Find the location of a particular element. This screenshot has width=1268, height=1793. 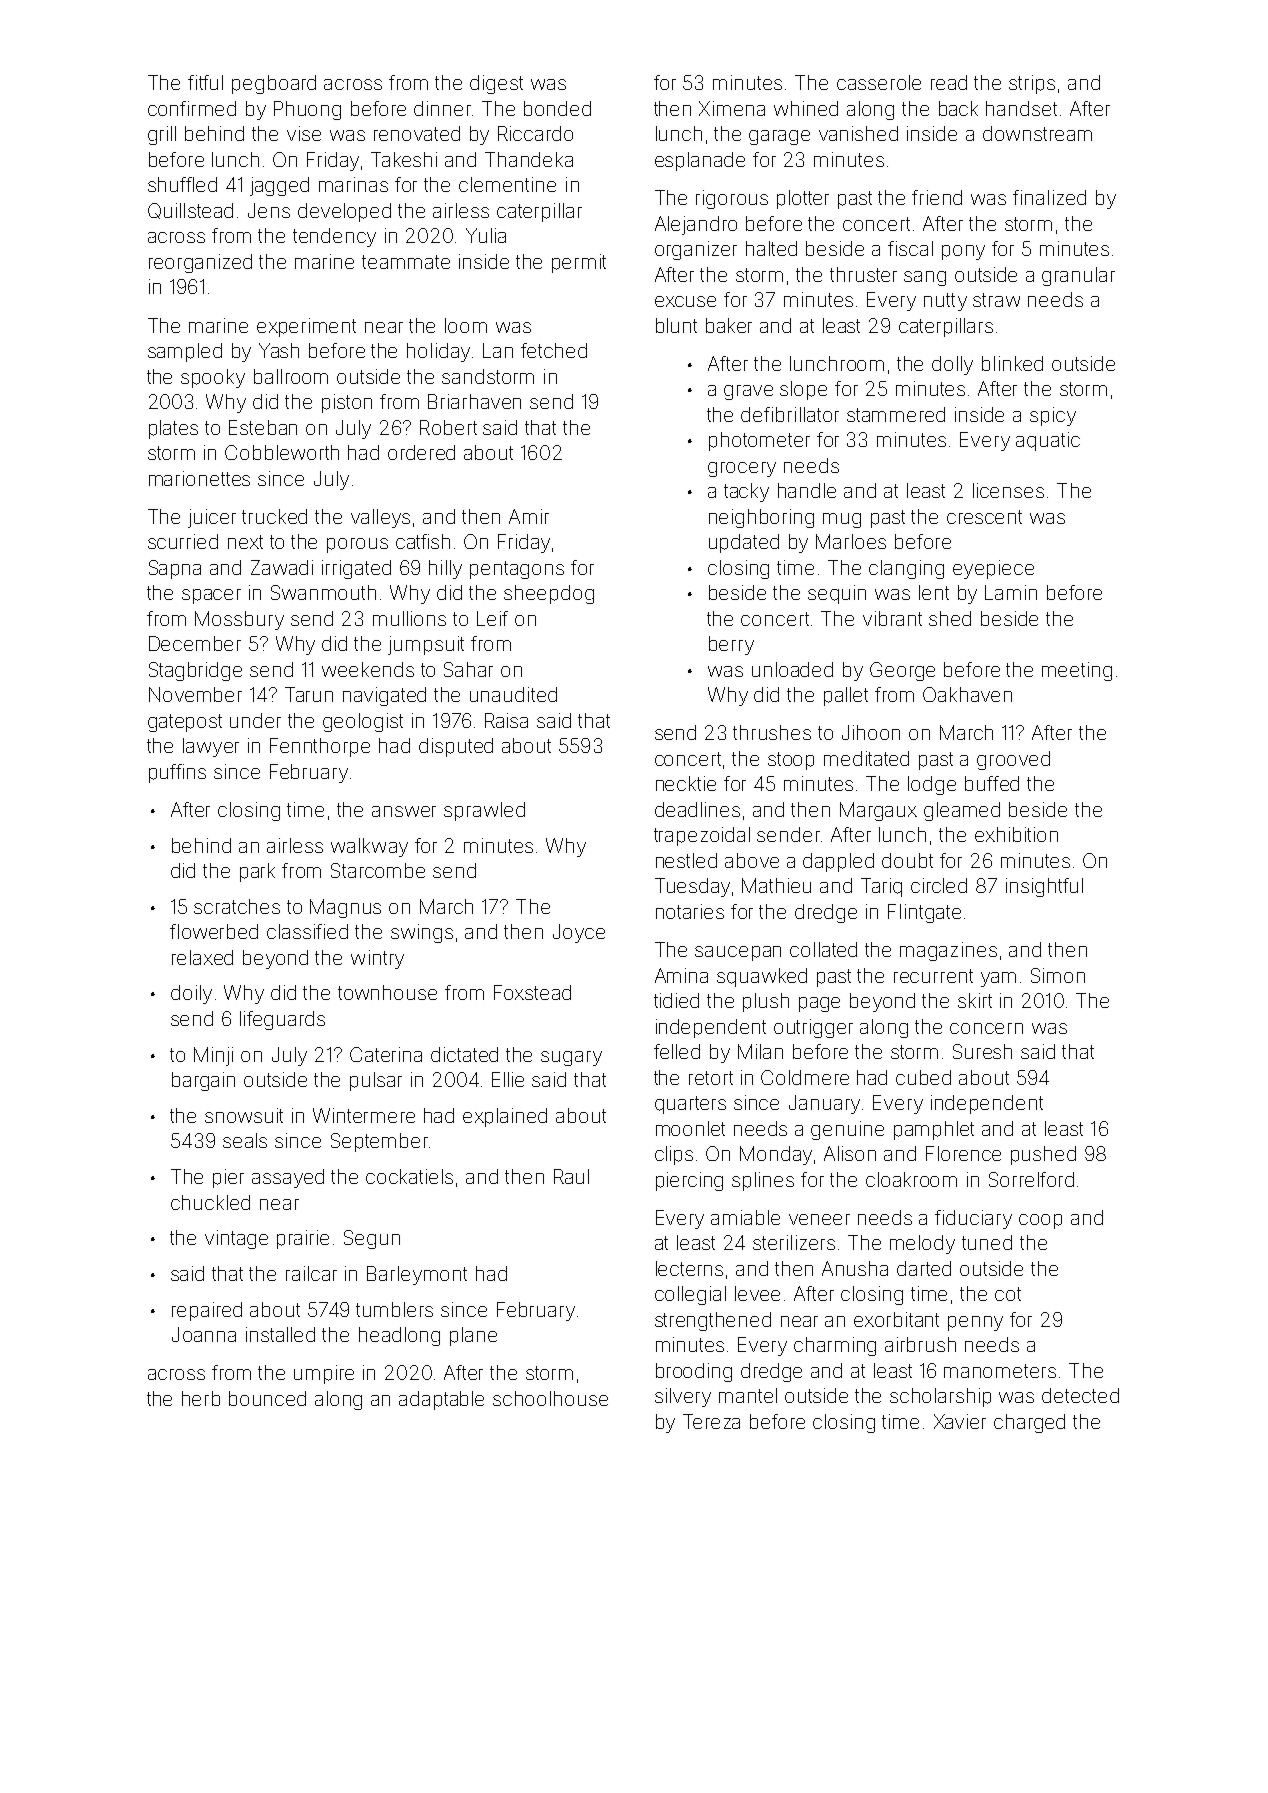

holiday is located at coordinates (438, 352).
